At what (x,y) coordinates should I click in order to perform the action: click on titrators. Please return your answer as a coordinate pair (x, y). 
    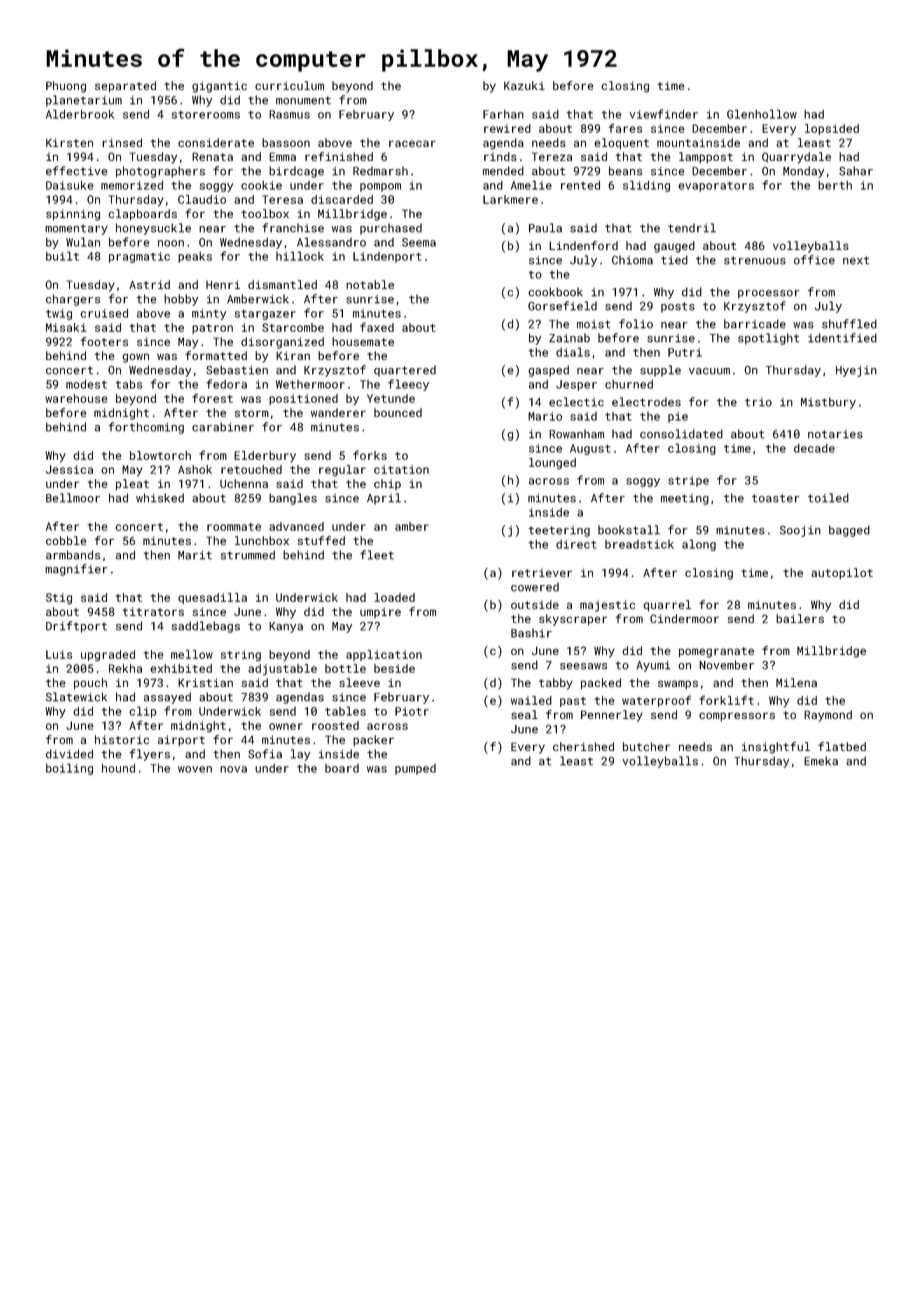
    Looking at the image, I should click on (153, 611).
